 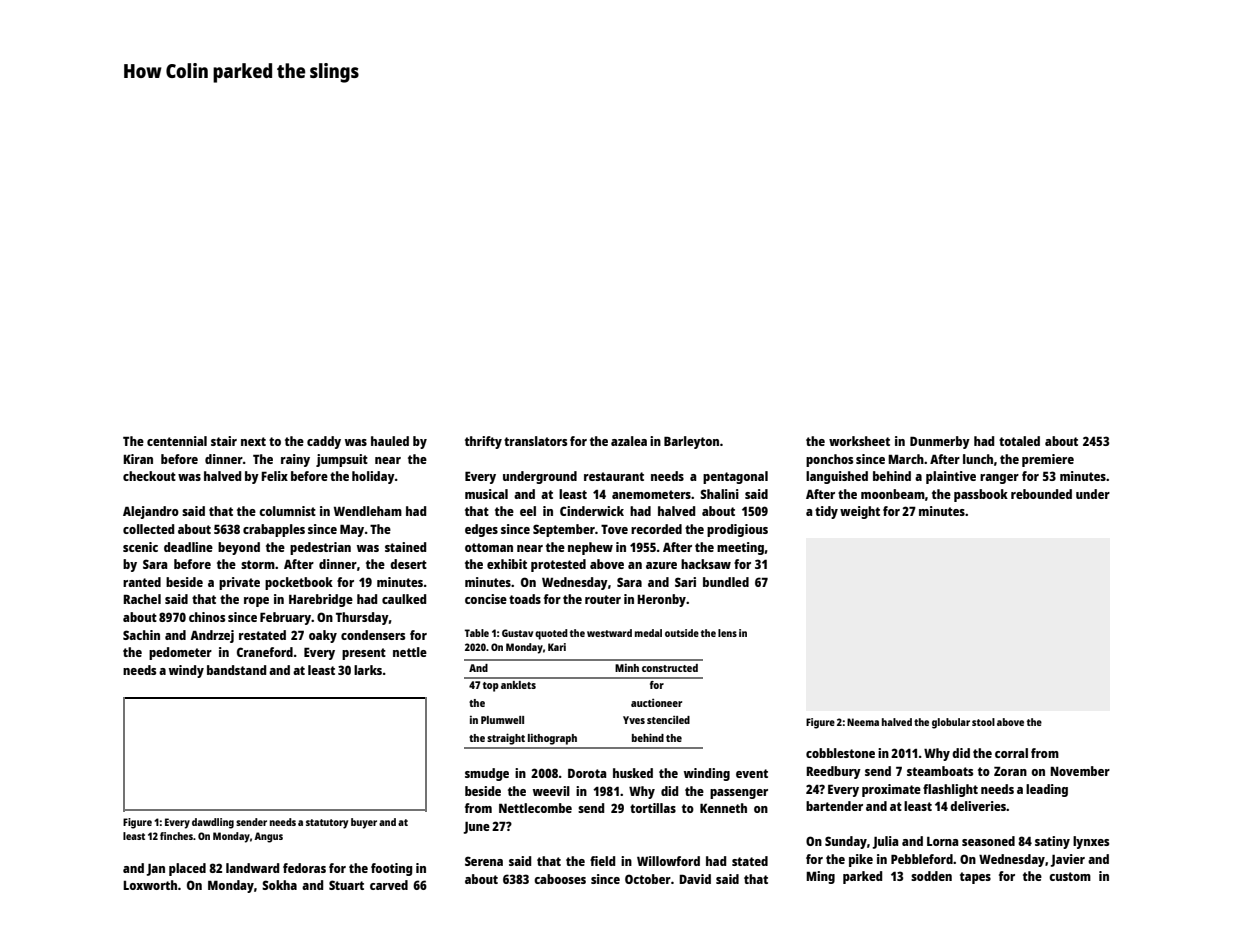 I want to click on globular, so click(x=951, y=723).
